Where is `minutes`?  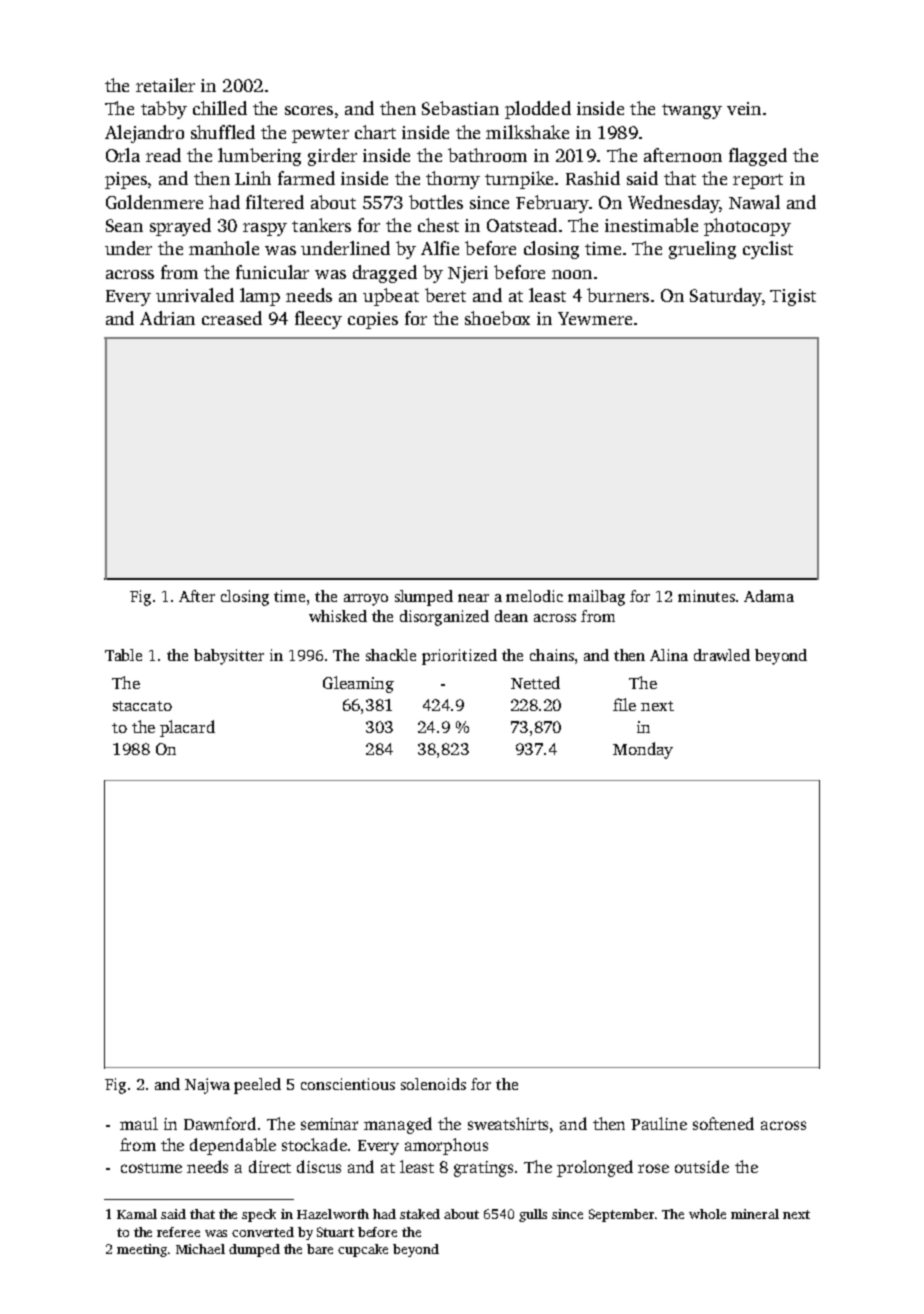
minutes is located at coordinates (706, 596).
